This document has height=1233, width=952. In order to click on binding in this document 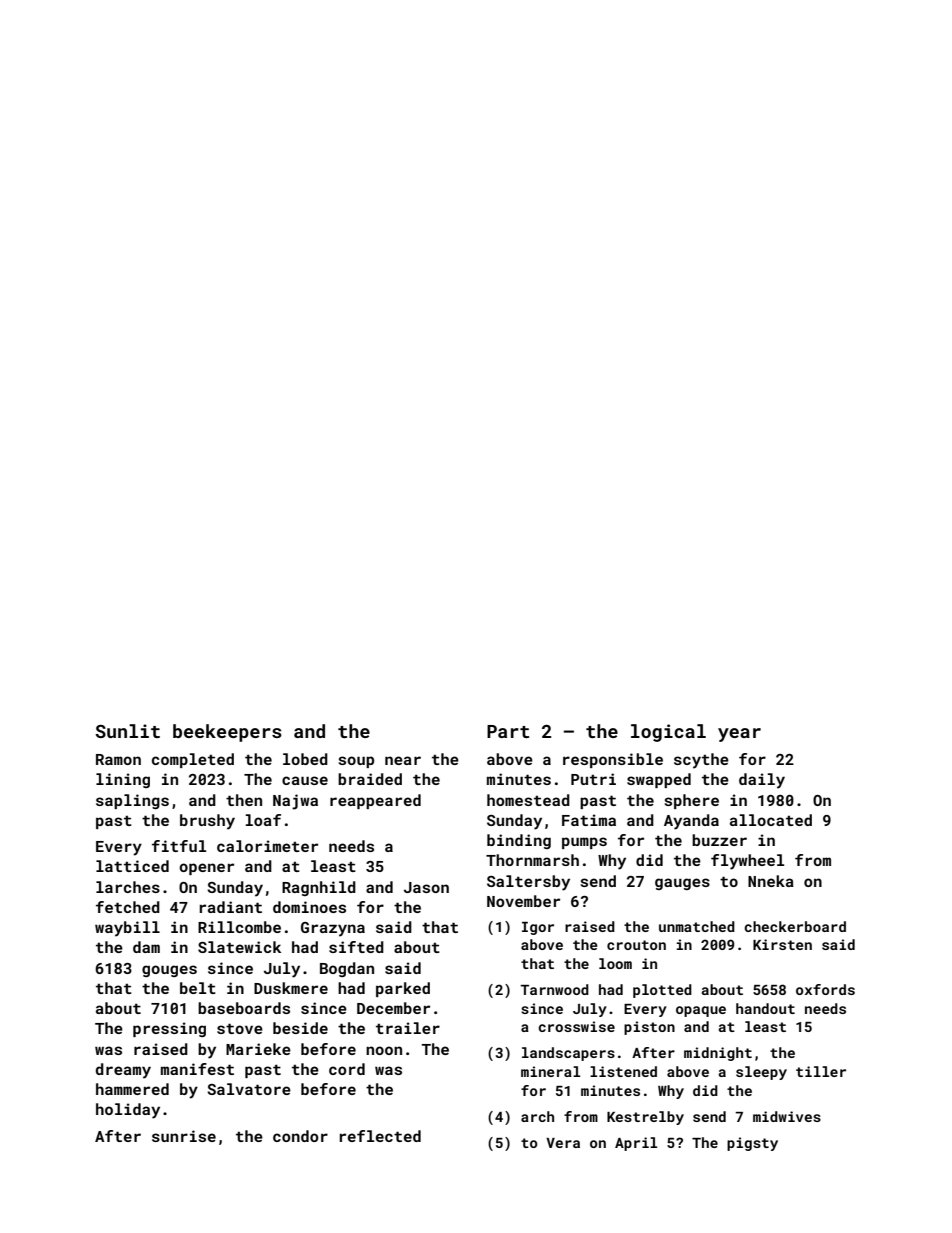, I will do `click(519, 841)`.
